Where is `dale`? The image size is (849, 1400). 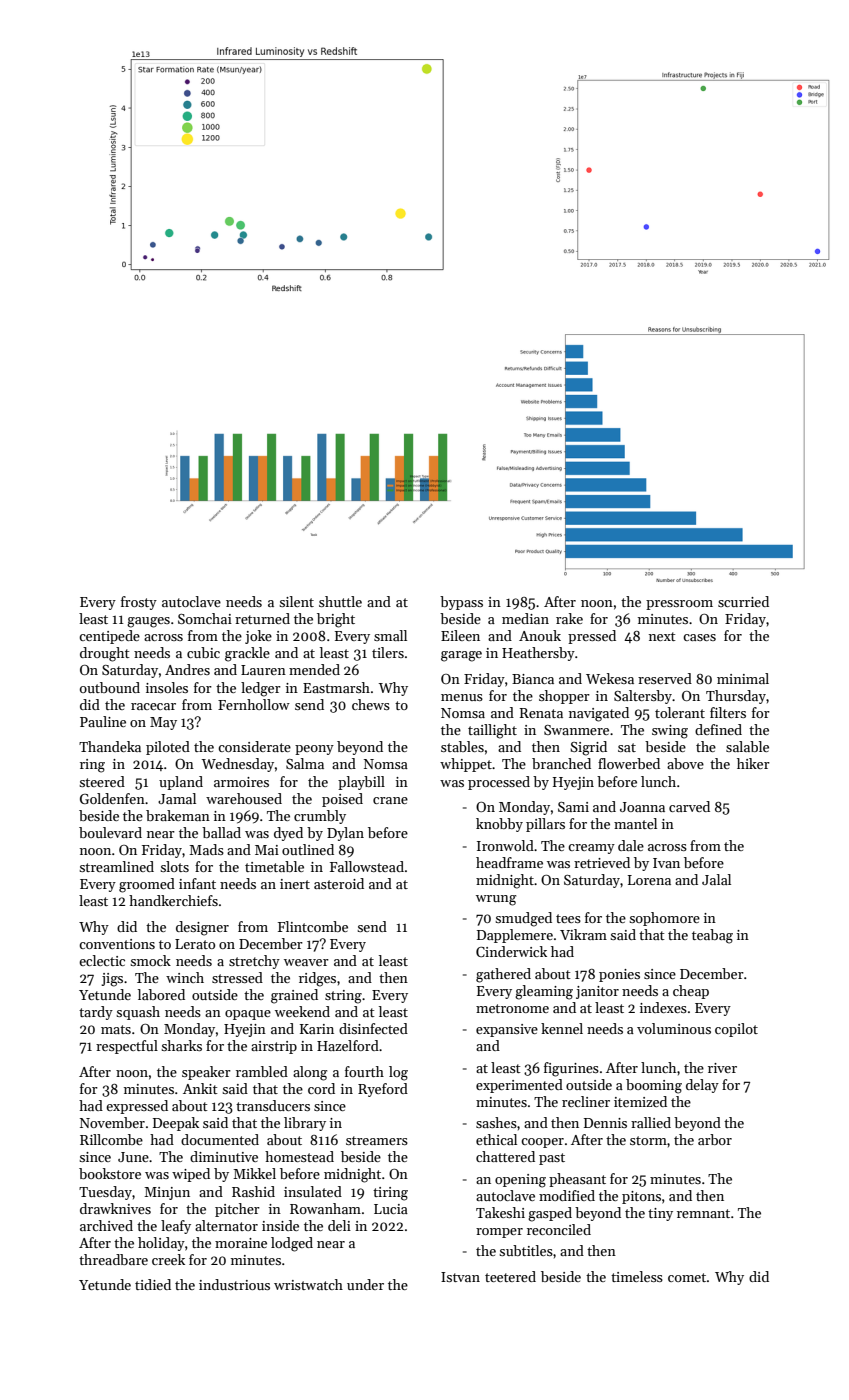
dale is located at coordinates (631, 845).
